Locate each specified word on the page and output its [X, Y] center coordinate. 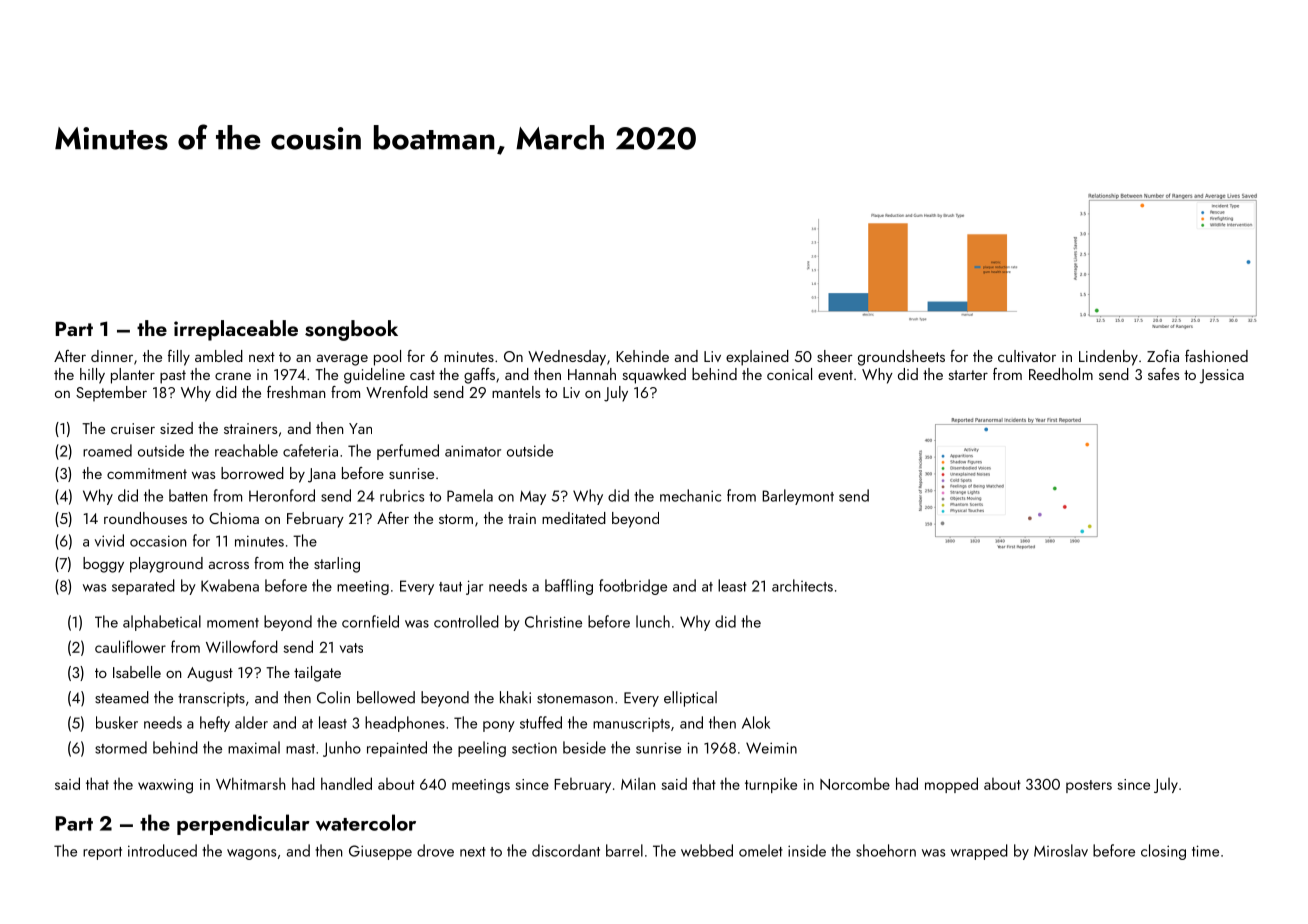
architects [802, 585]
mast [300, 749]
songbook [351, 330]
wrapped [979, 852]
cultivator [1027, 356]
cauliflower [130, 646]
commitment [147, 473]
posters [1089, 786]
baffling [569, 587]
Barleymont [798, 497]
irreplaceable [236, 330]
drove [435, 850]
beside [584, 747]
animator [473, 451]
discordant [566, 850]
